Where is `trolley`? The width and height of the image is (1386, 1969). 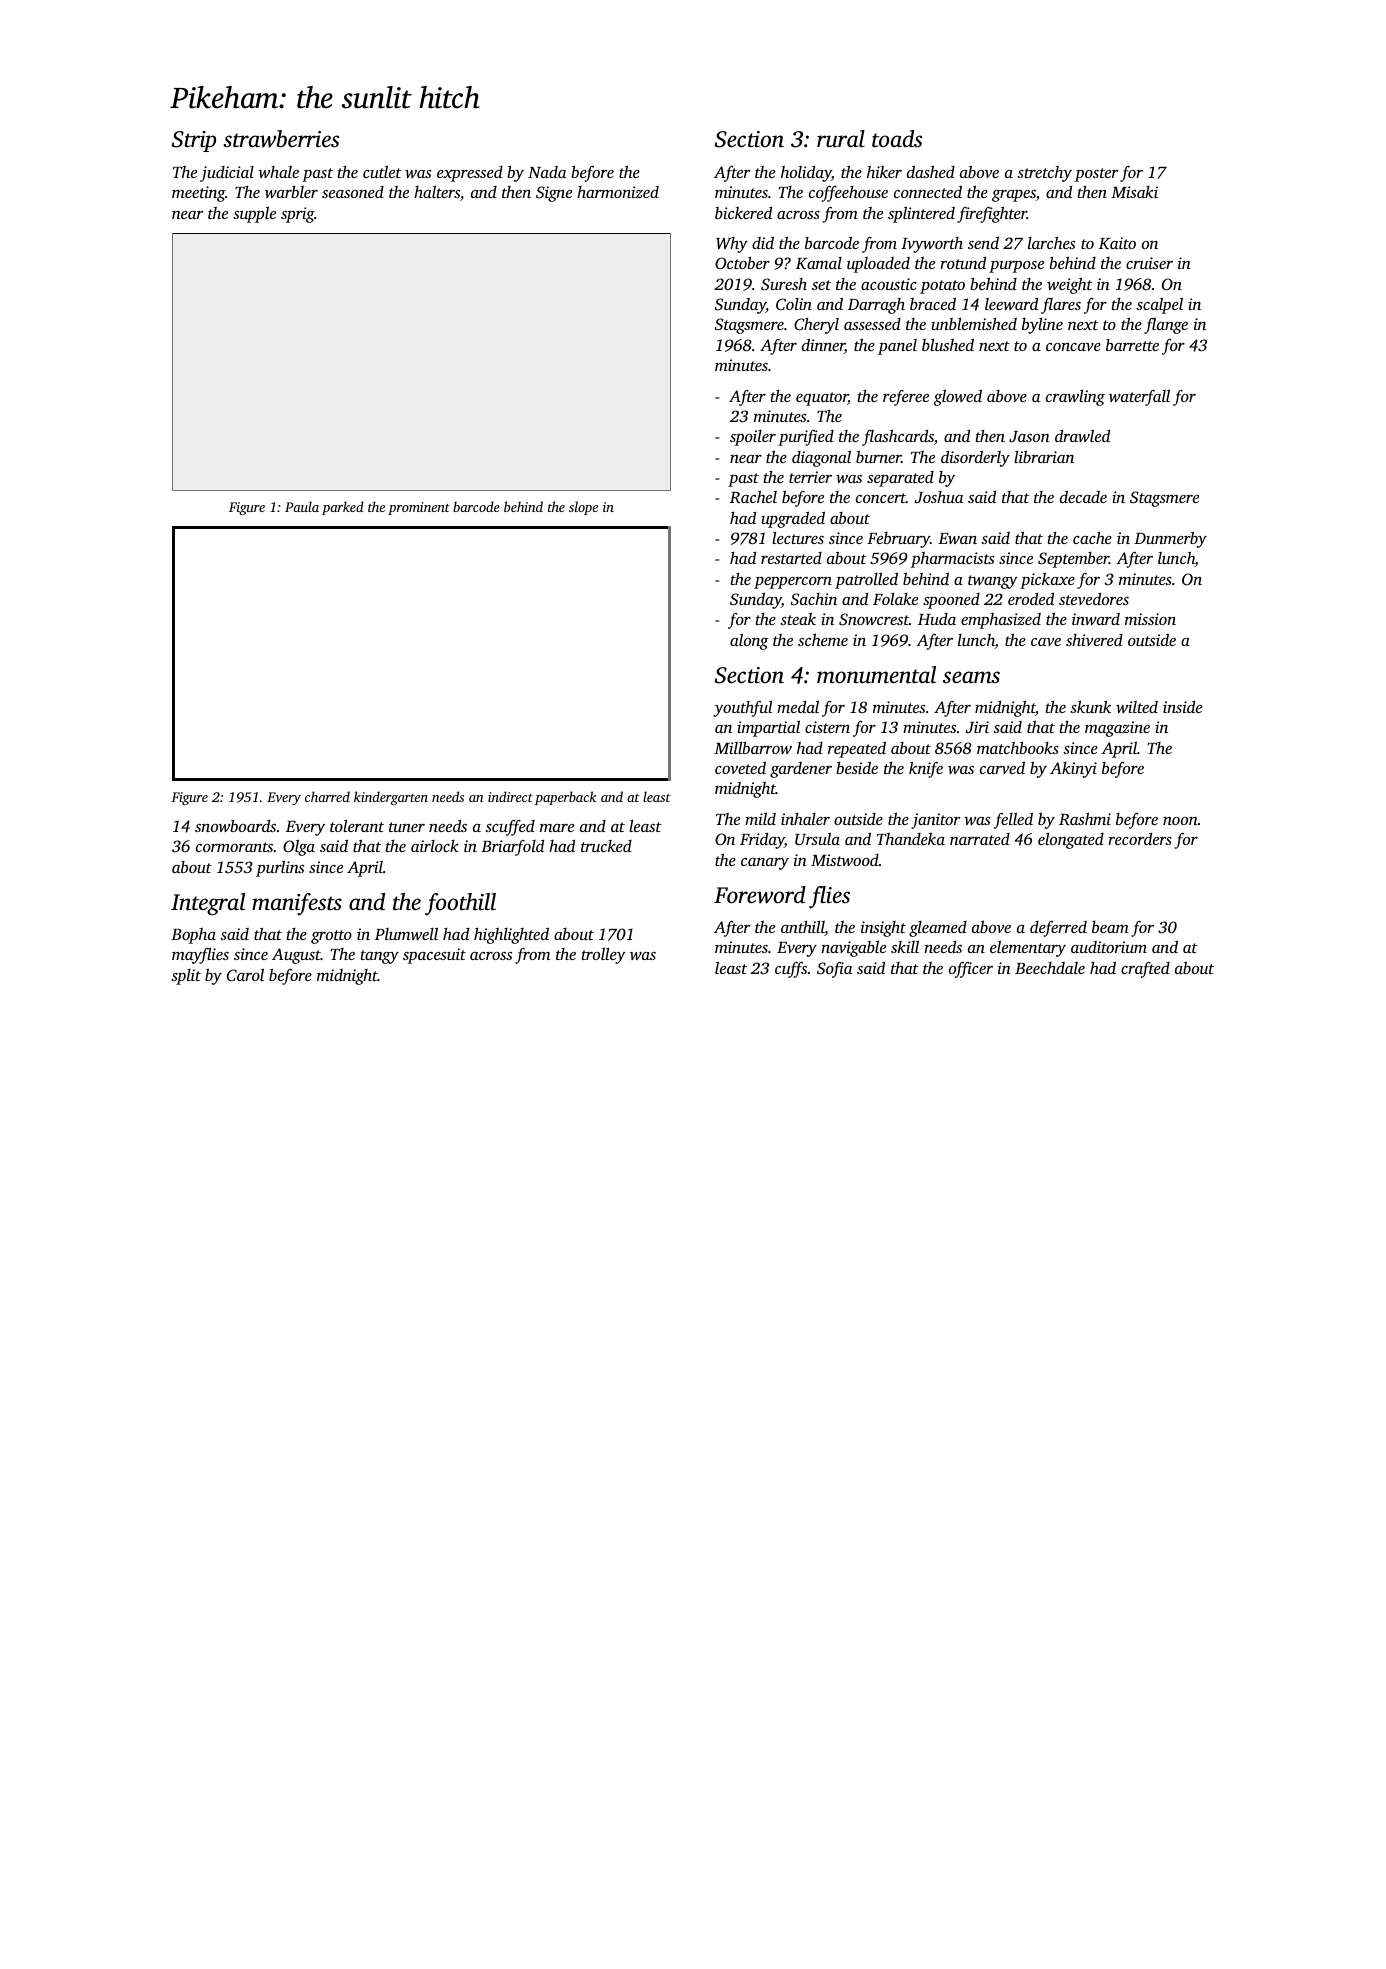 trolley is located at coordinates (604, 955).
